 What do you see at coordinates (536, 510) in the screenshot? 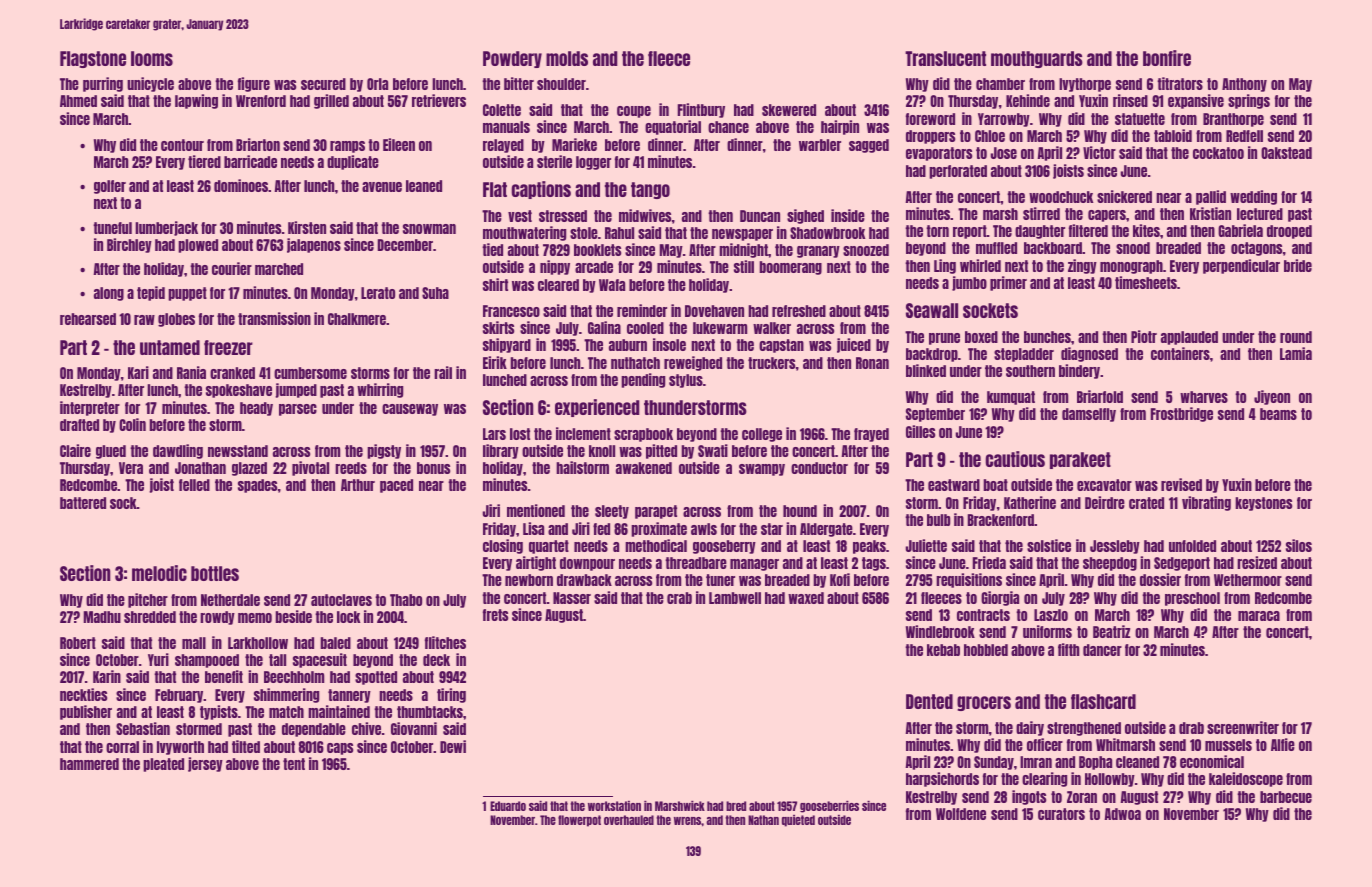
I see `mentioned` at bounding box center [536, 510].
